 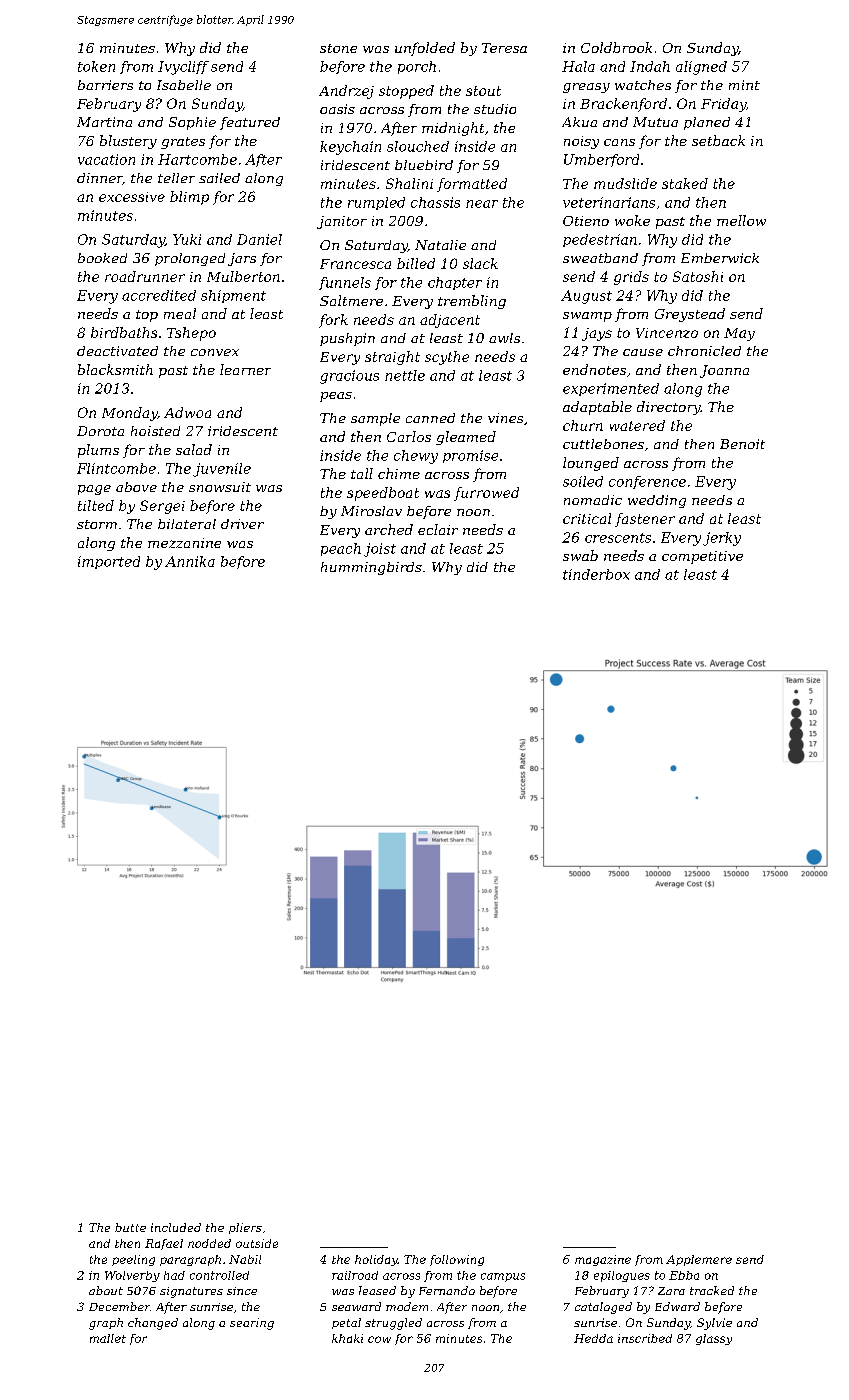 What do you see at coordinates (702, 557) in the screenshot?
I see `competitive` at bounding box center [702, 557].
